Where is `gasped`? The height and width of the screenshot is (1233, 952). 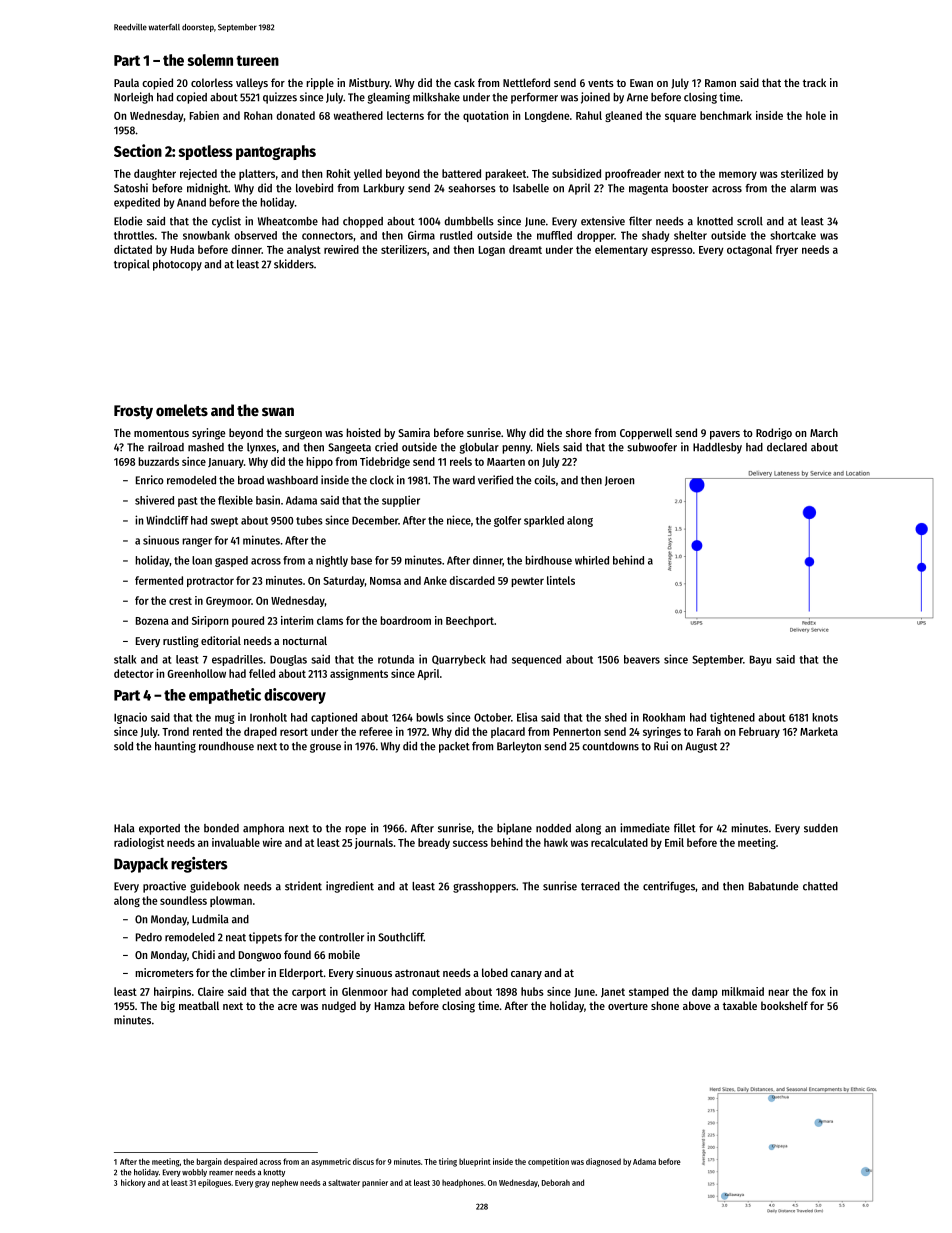 gasped is located at coordinates (231, 561).
